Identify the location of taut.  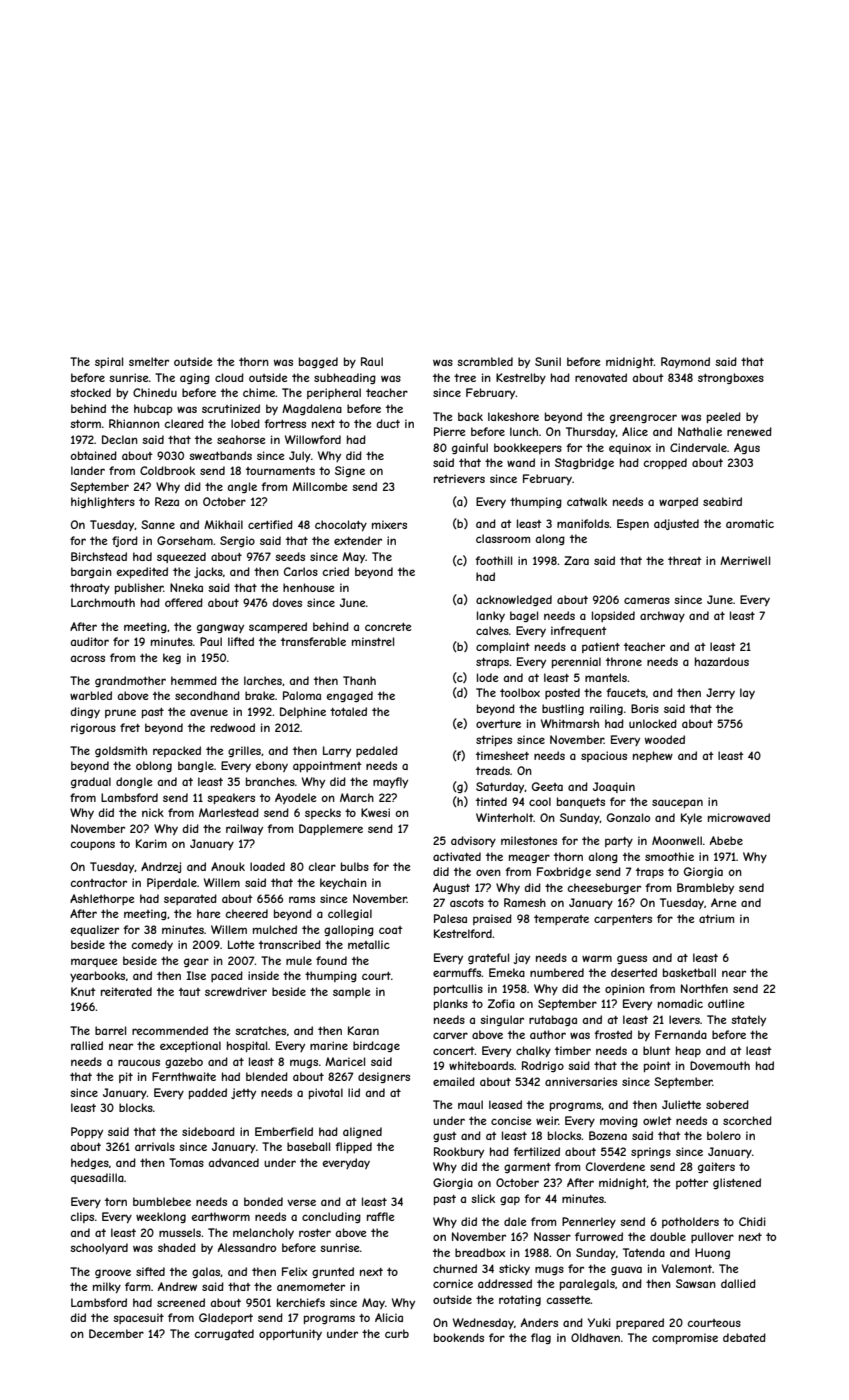
(190, 992).
